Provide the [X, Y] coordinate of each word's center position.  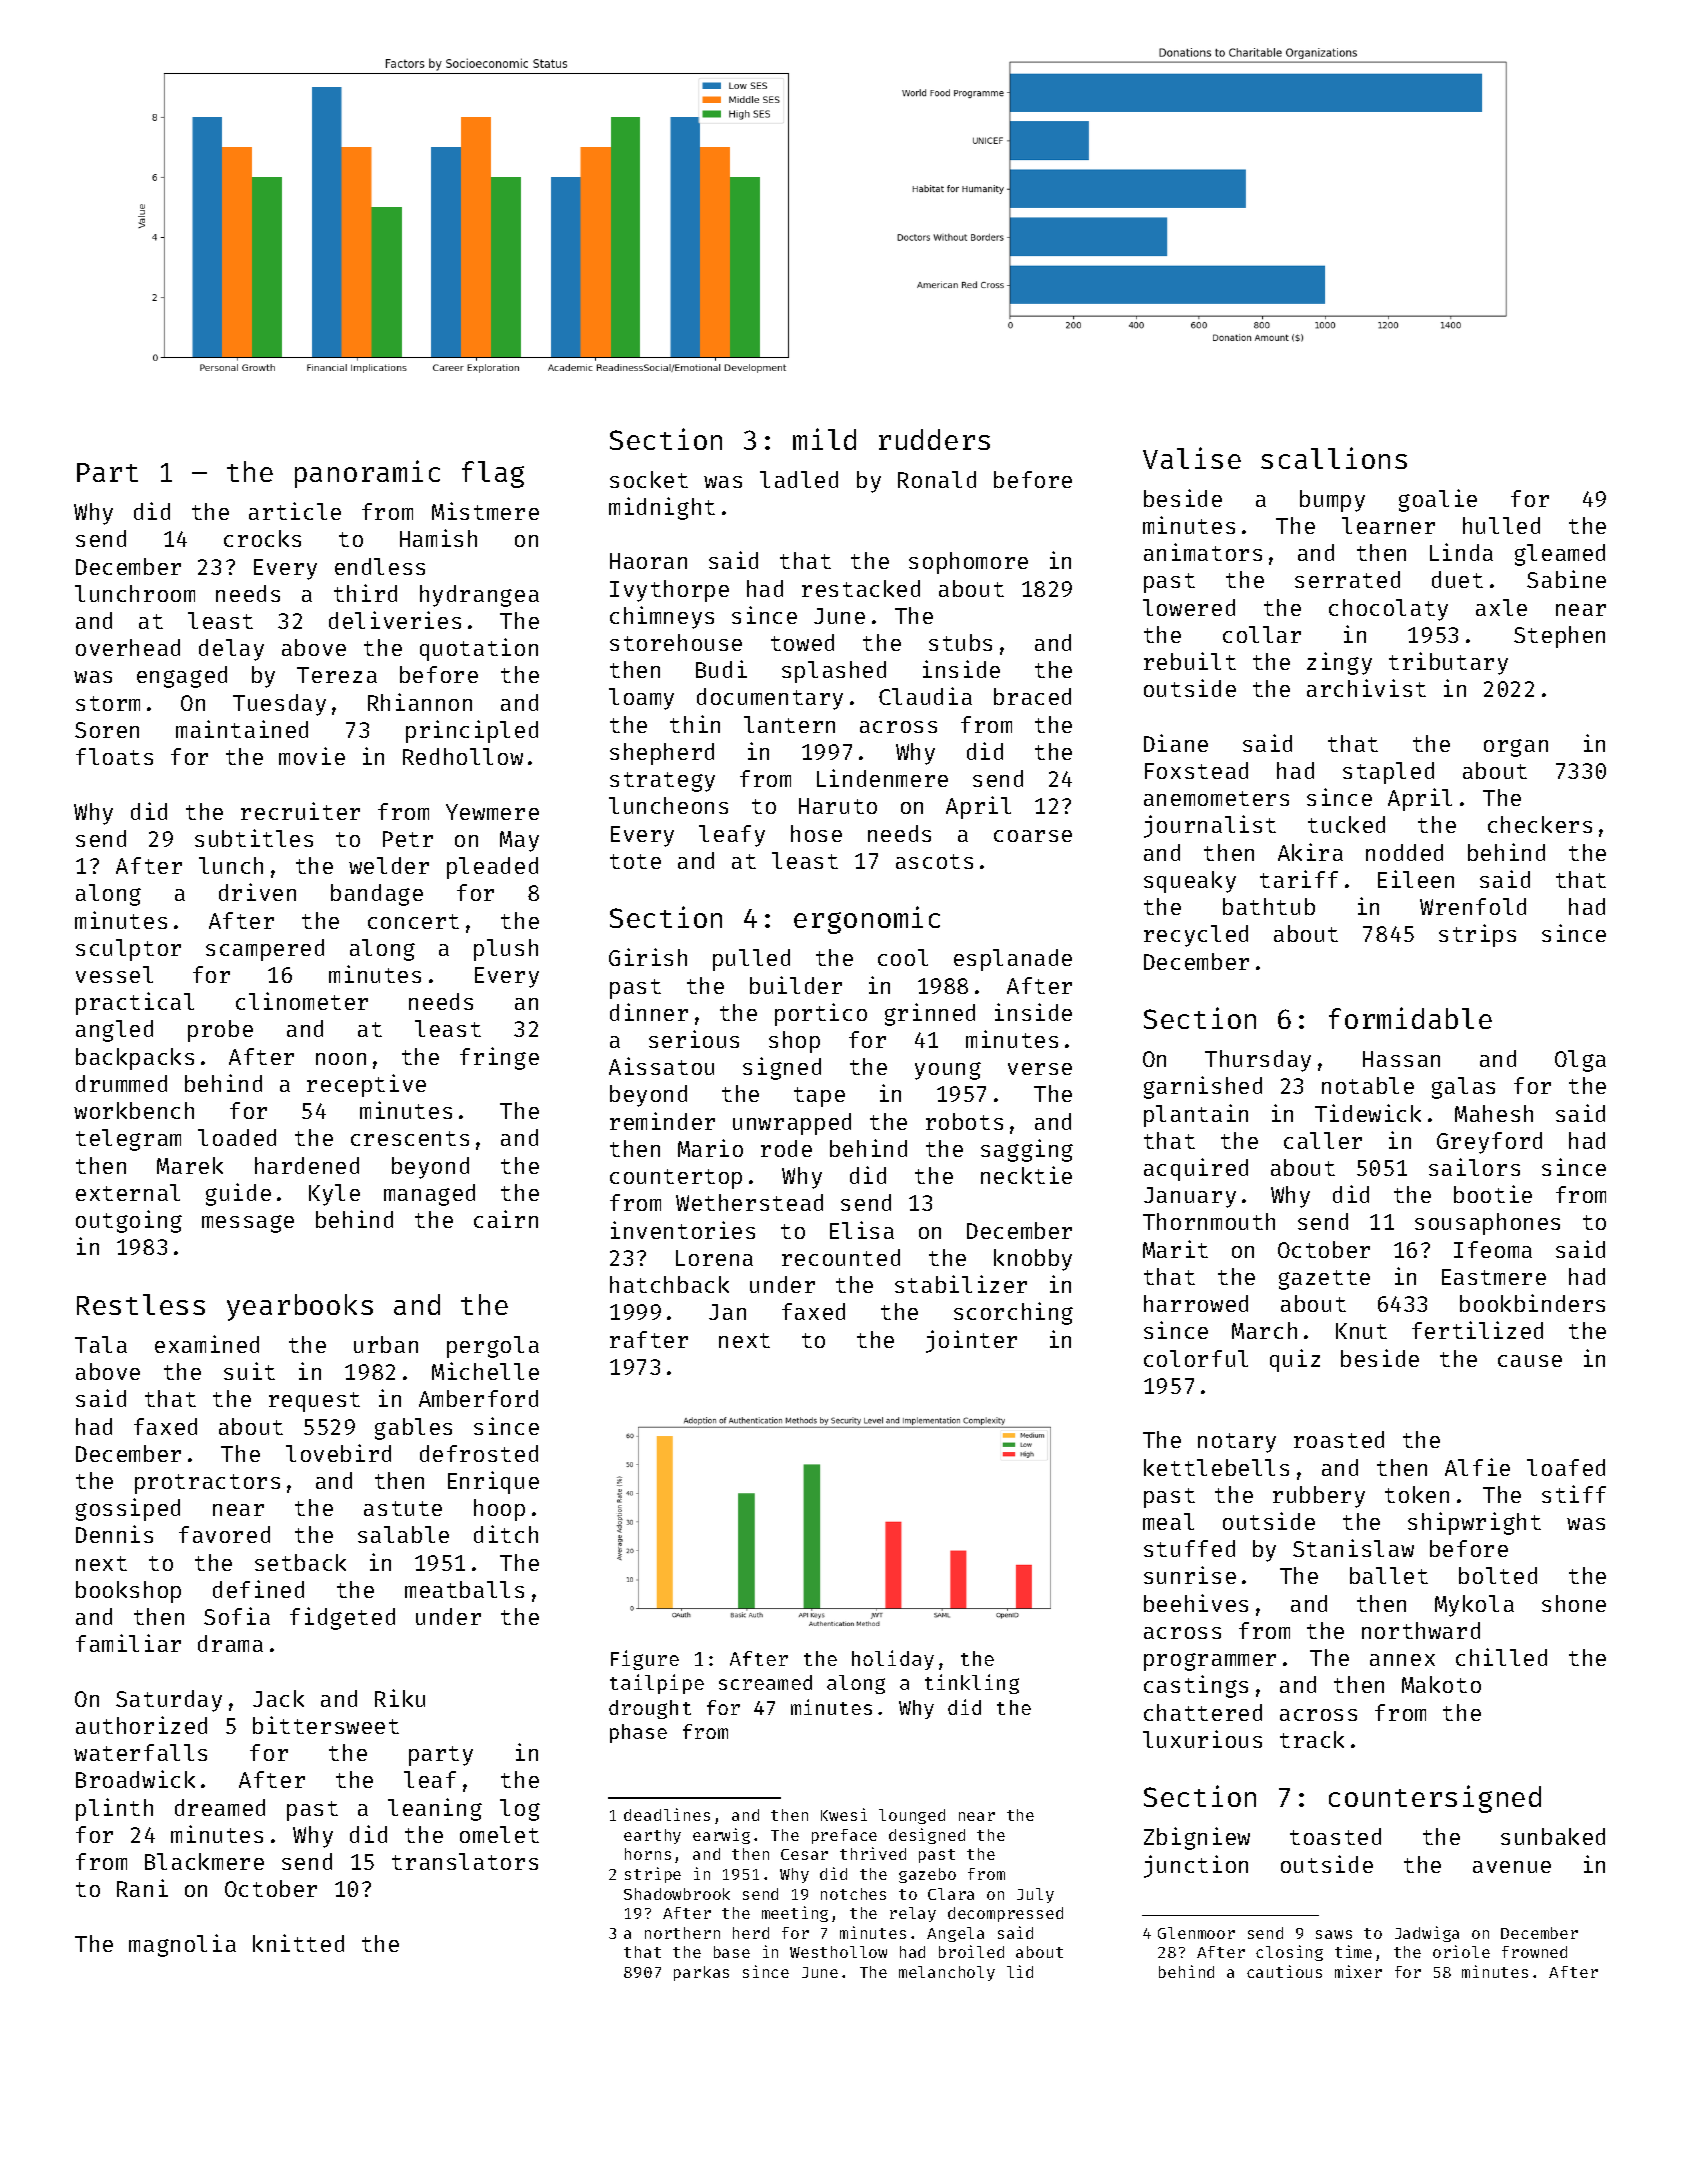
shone [1574, 1603]
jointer [971, 1341]
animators [1203, 552]
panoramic [367, 474]
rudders [934, 439]
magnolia [182, 1945]
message [248, 1224]
